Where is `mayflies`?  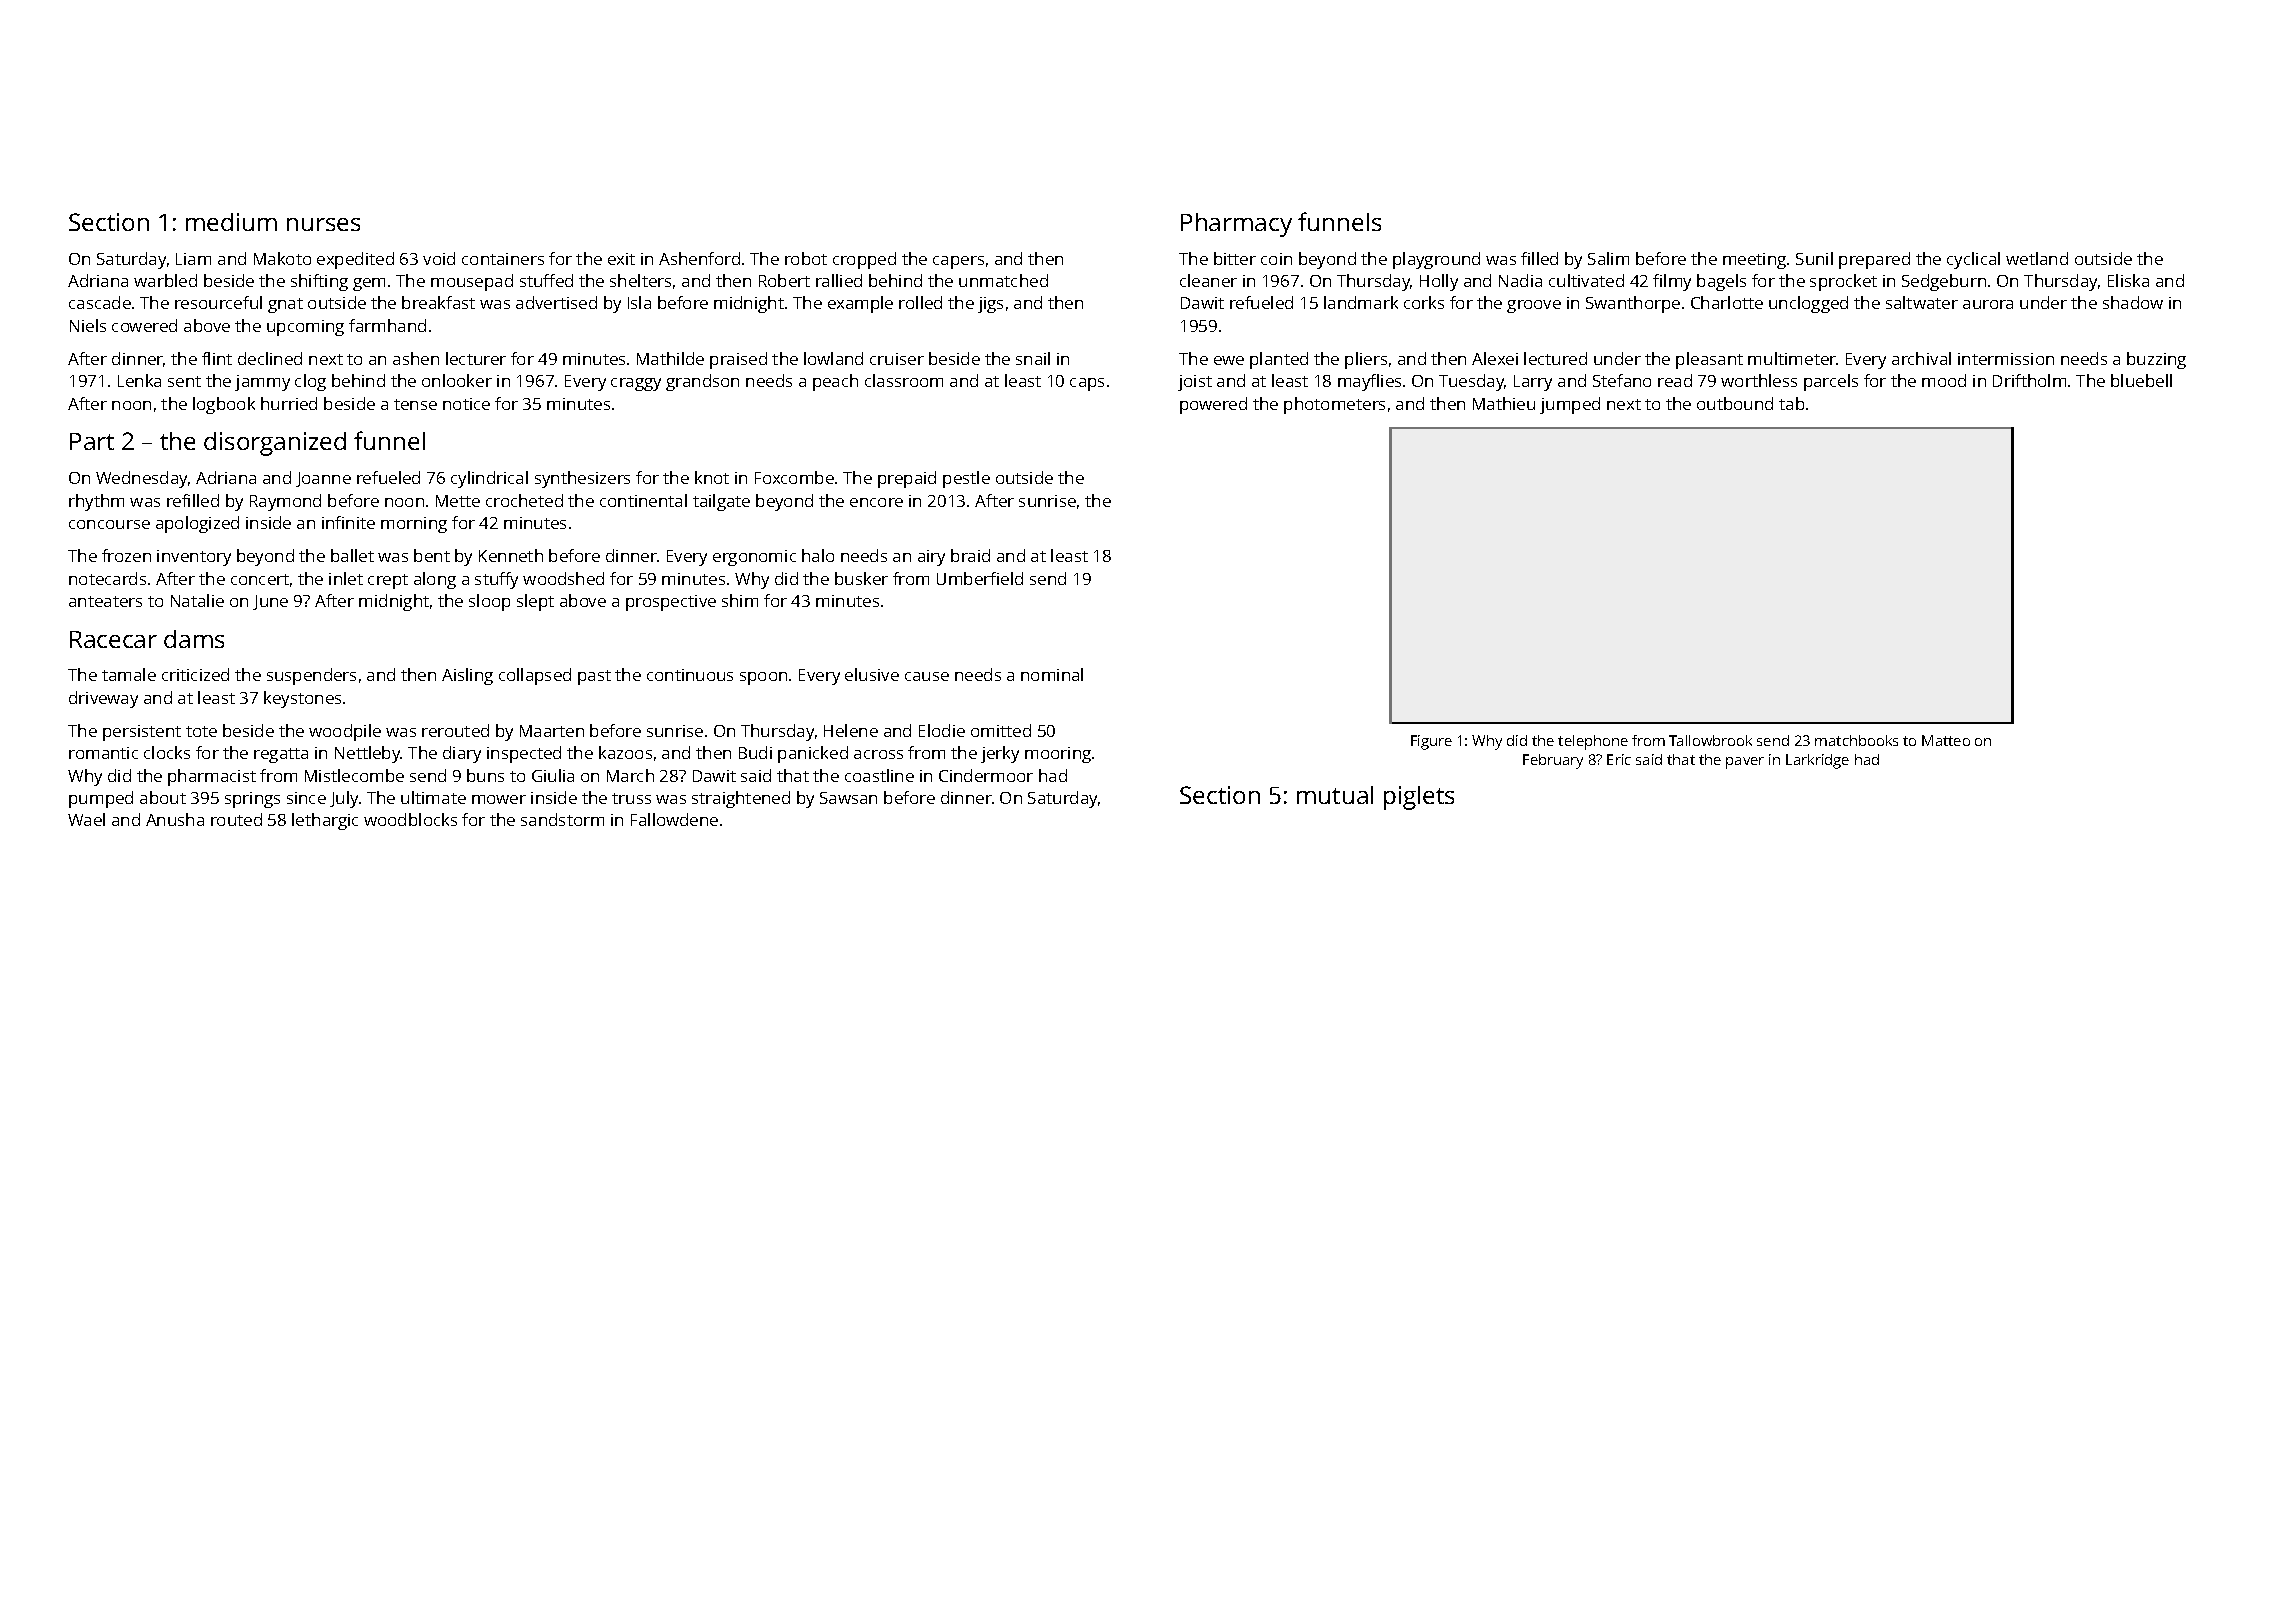 mayflies is located at coordinates (1369, 382).
